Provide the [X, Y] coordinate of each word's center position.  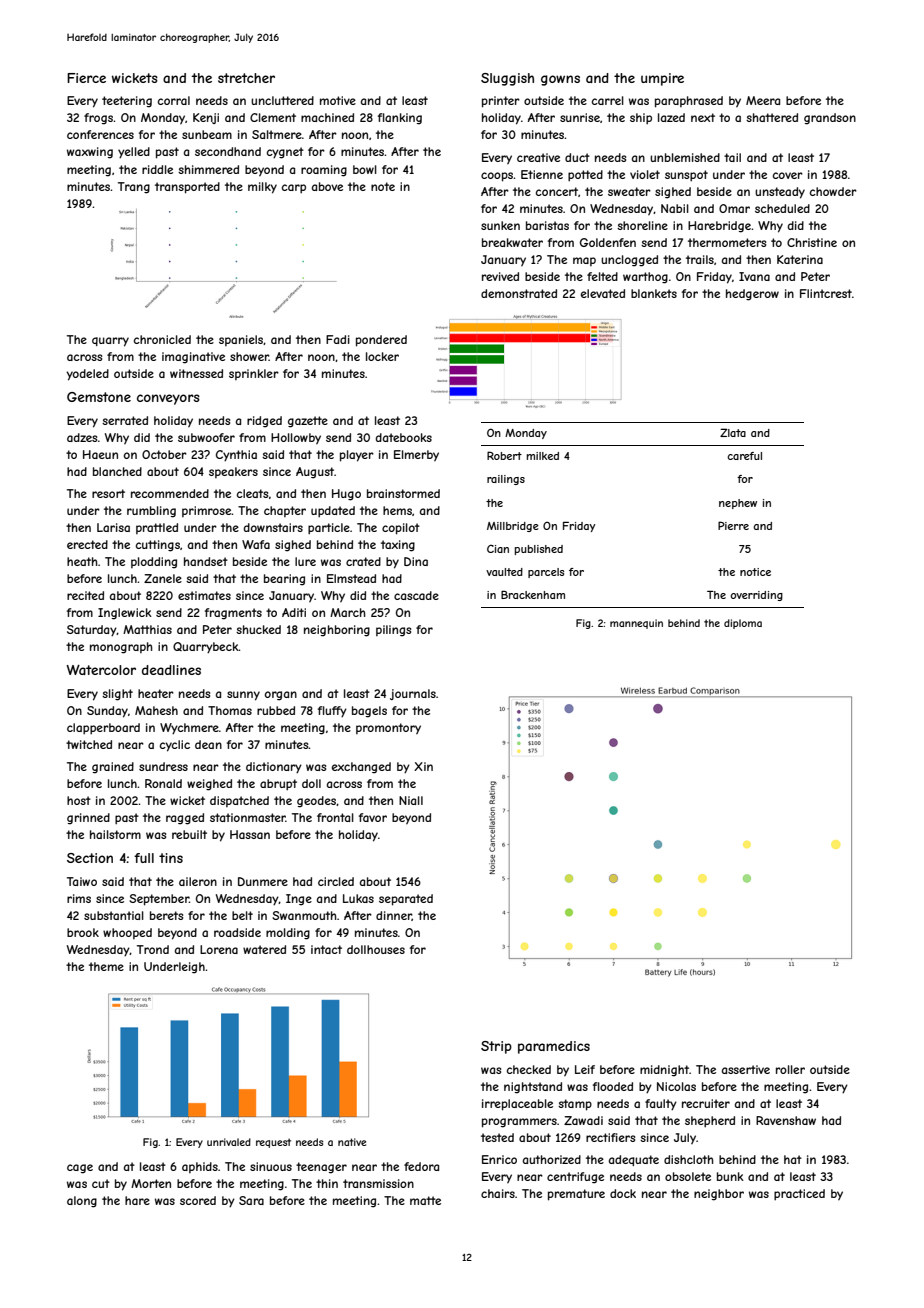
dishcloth [689, 1159]
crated [363, 561]
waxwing [90, 153]
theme [106, 966]
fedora [421, 1166]
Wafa [256, 544]
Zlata [733, 432]
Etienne [542, 174]
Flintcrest [826, 293]
